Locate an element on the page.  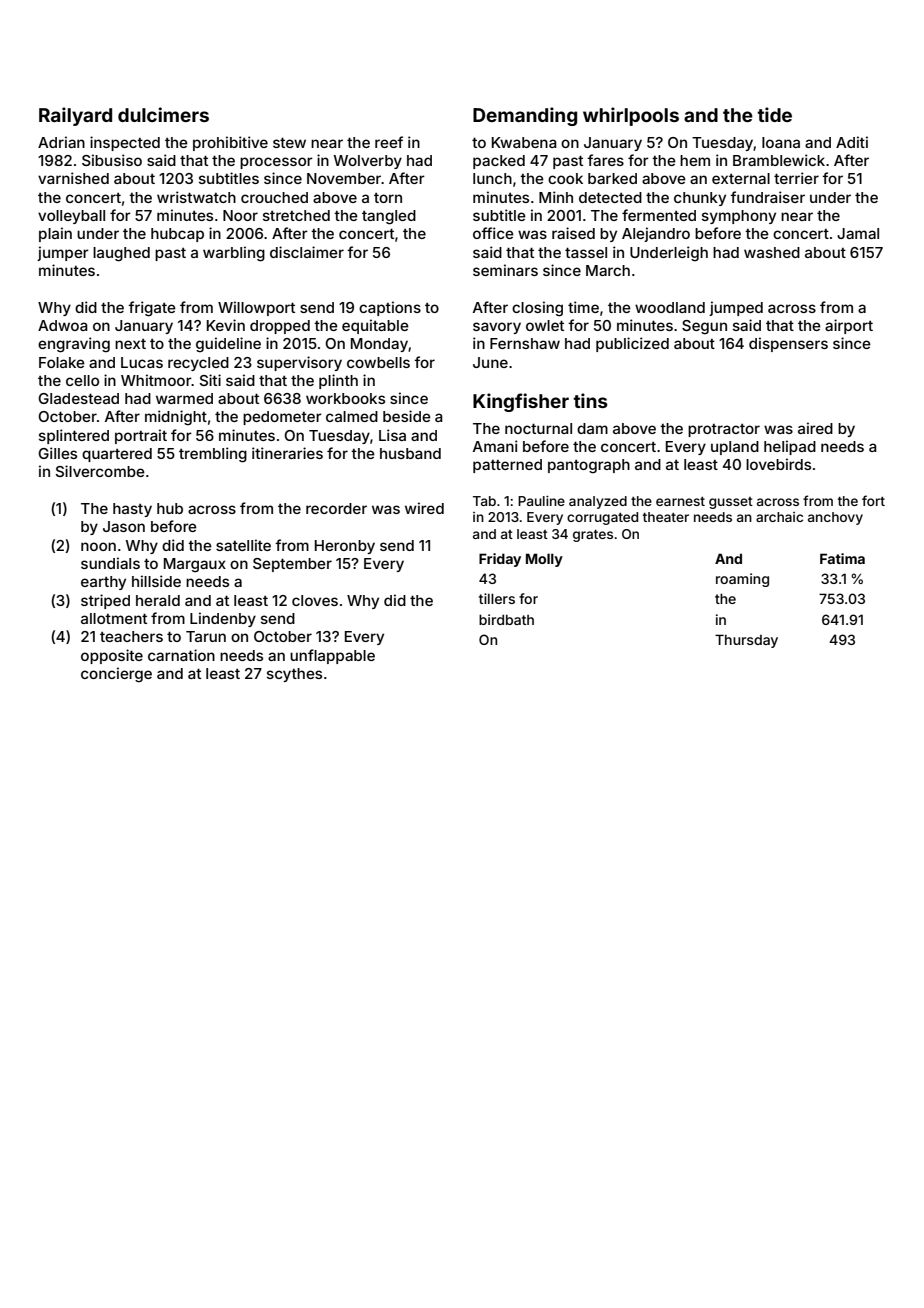
laughed is located at coordinates (121, 254).
